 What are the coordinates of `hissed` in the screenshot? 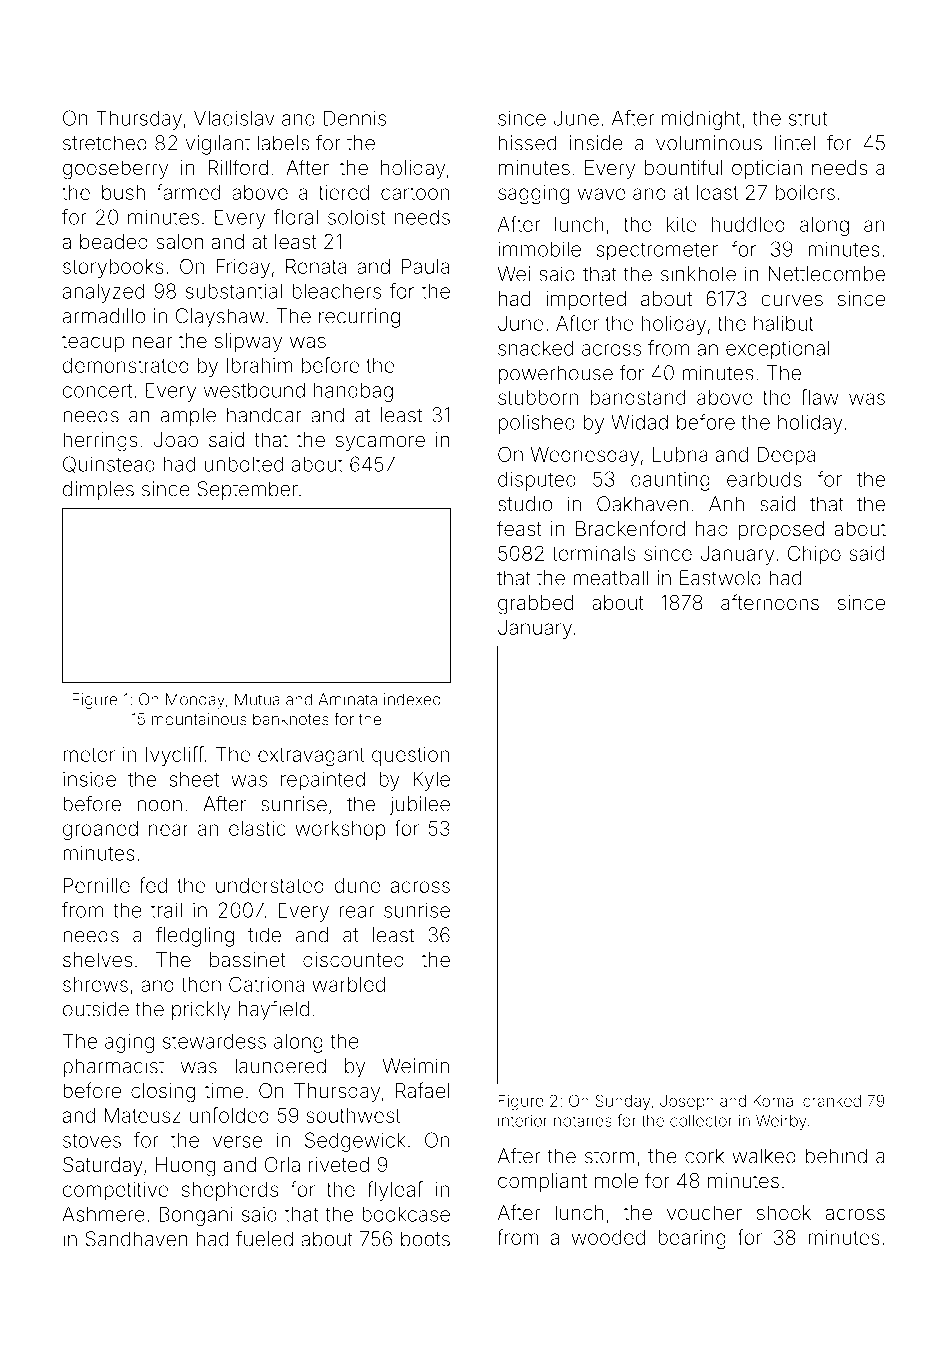 It's located at (527, 143).
